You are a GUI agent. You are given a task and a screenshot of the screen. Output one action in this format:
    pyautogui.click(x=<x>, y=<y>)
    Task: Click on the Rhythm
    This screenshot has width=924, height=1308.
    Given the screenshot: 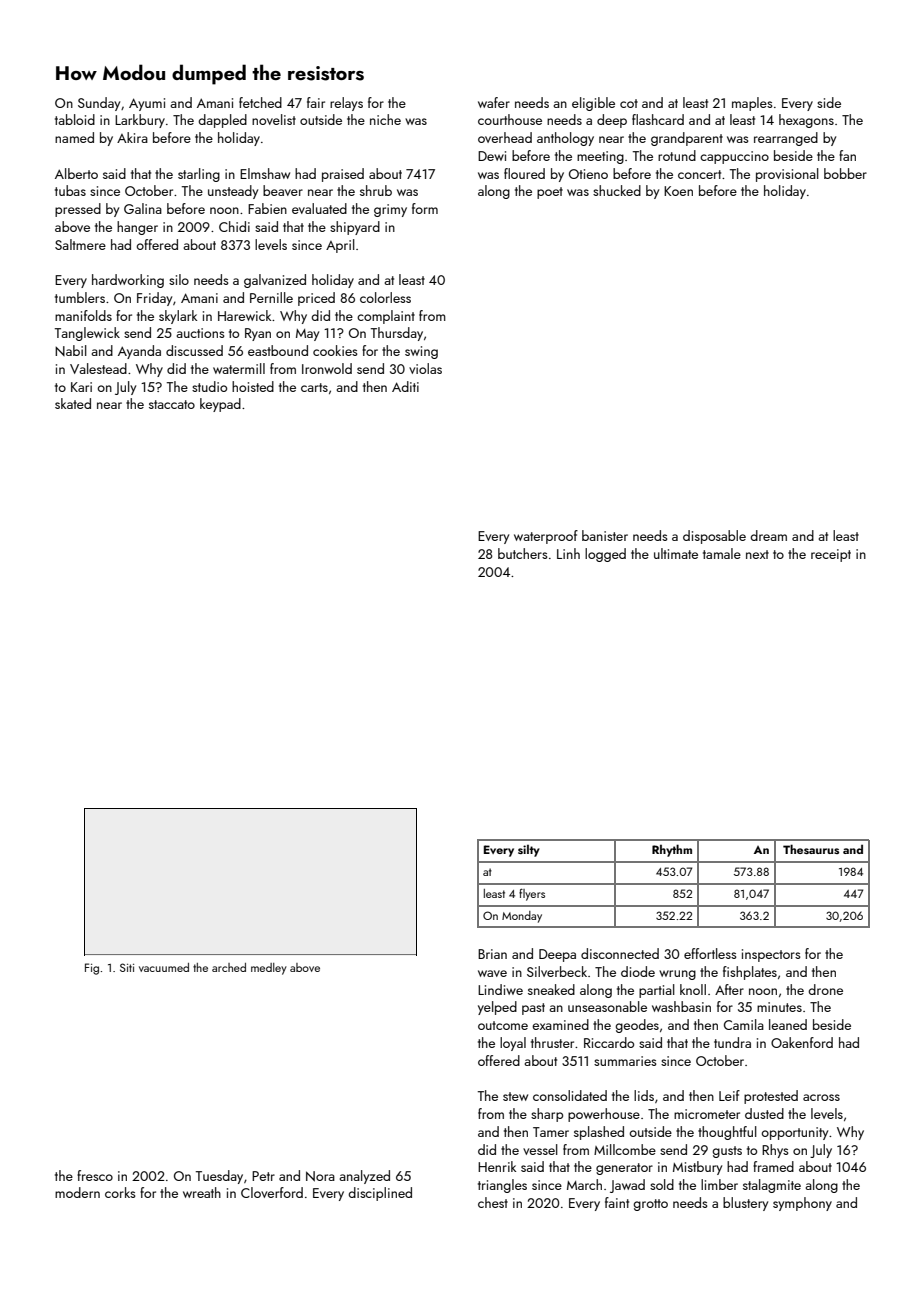 What is the action you would take?
    pyautogui.click(x=672, y=850)
